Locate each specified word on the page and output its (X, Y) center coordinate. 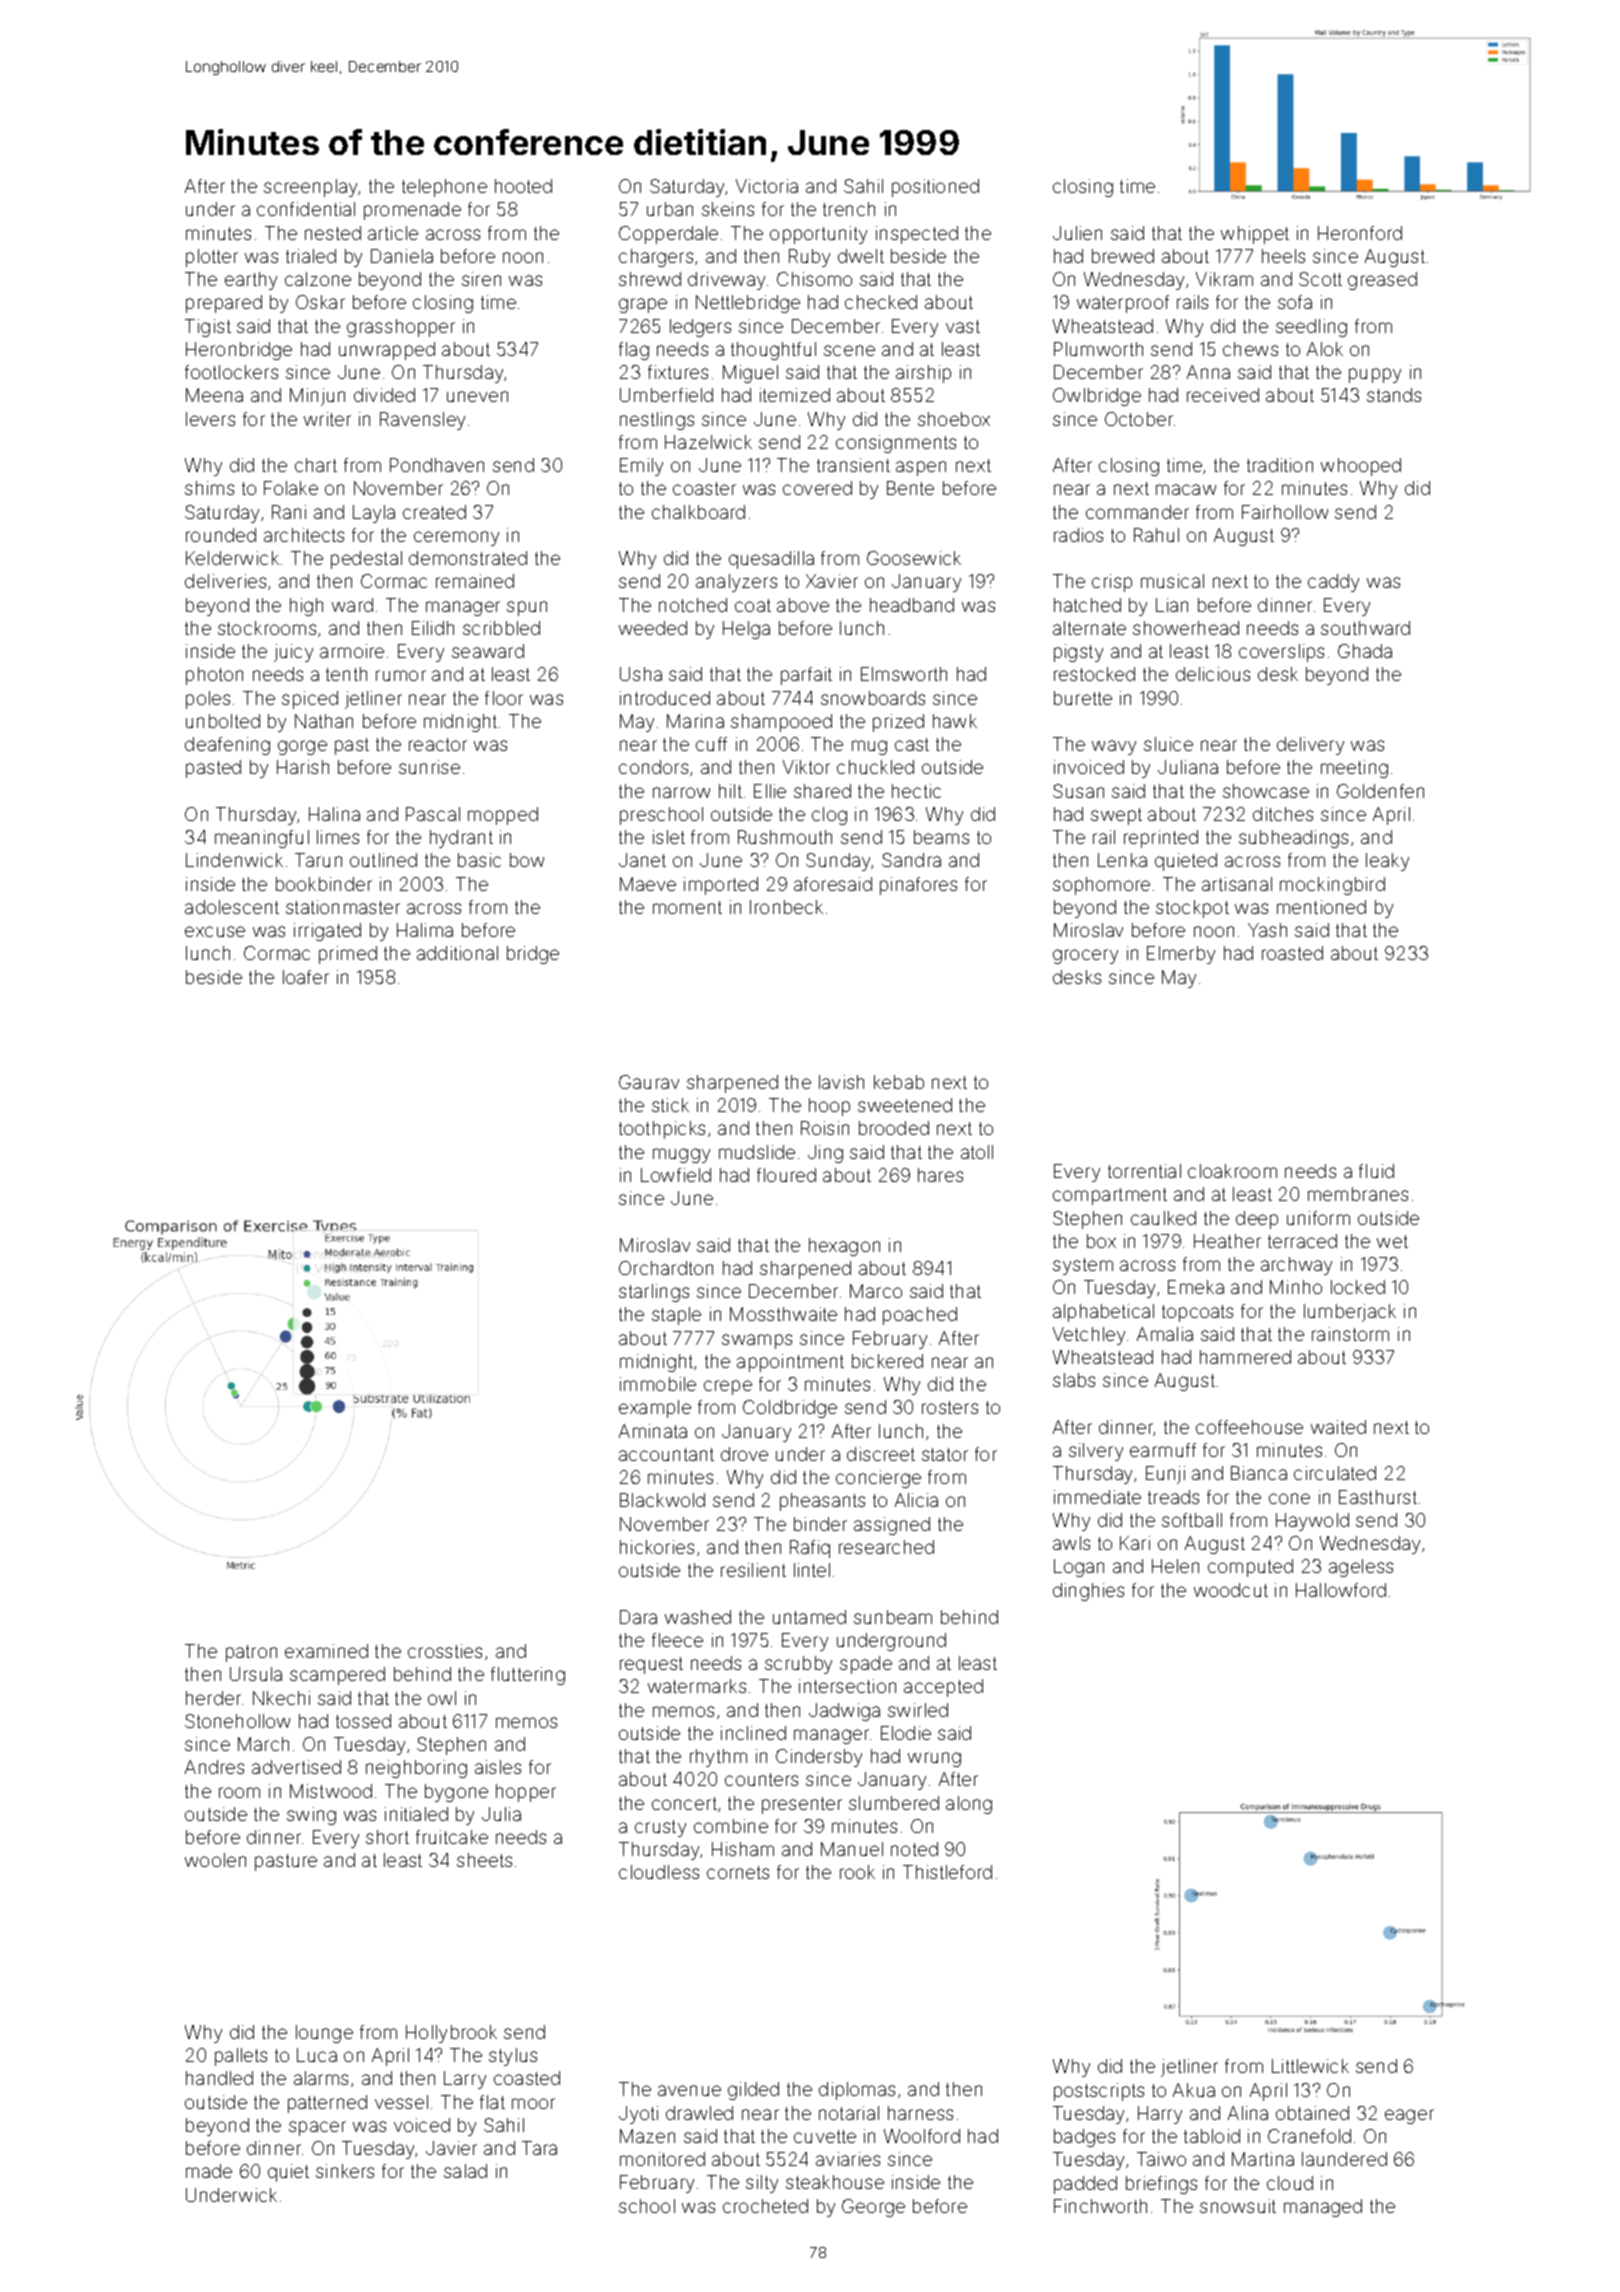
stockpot (1192, 909)
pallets (241, 2057)
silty (762, 2184)
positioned (935, 188)
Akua (1194, 2090)
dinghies (1088, 1592)
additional (457, 953)
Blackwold (662, 1500)
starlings (654, 1293)
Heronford (1360, 233)
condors (653, 767)
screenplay (311, 188)
